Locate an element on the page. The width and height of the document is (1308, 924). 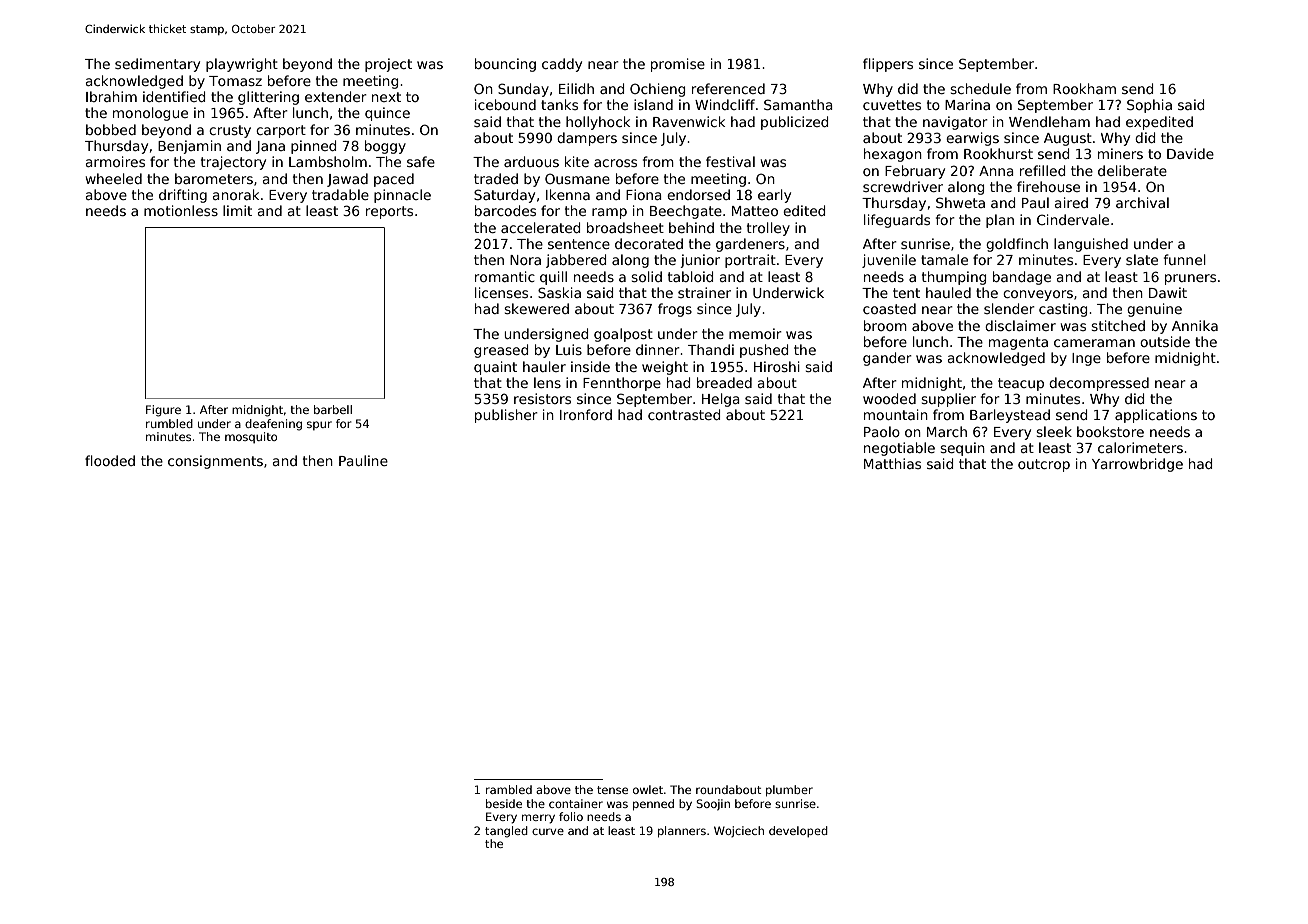
lifeguards is located at coordinates (897, 221).
